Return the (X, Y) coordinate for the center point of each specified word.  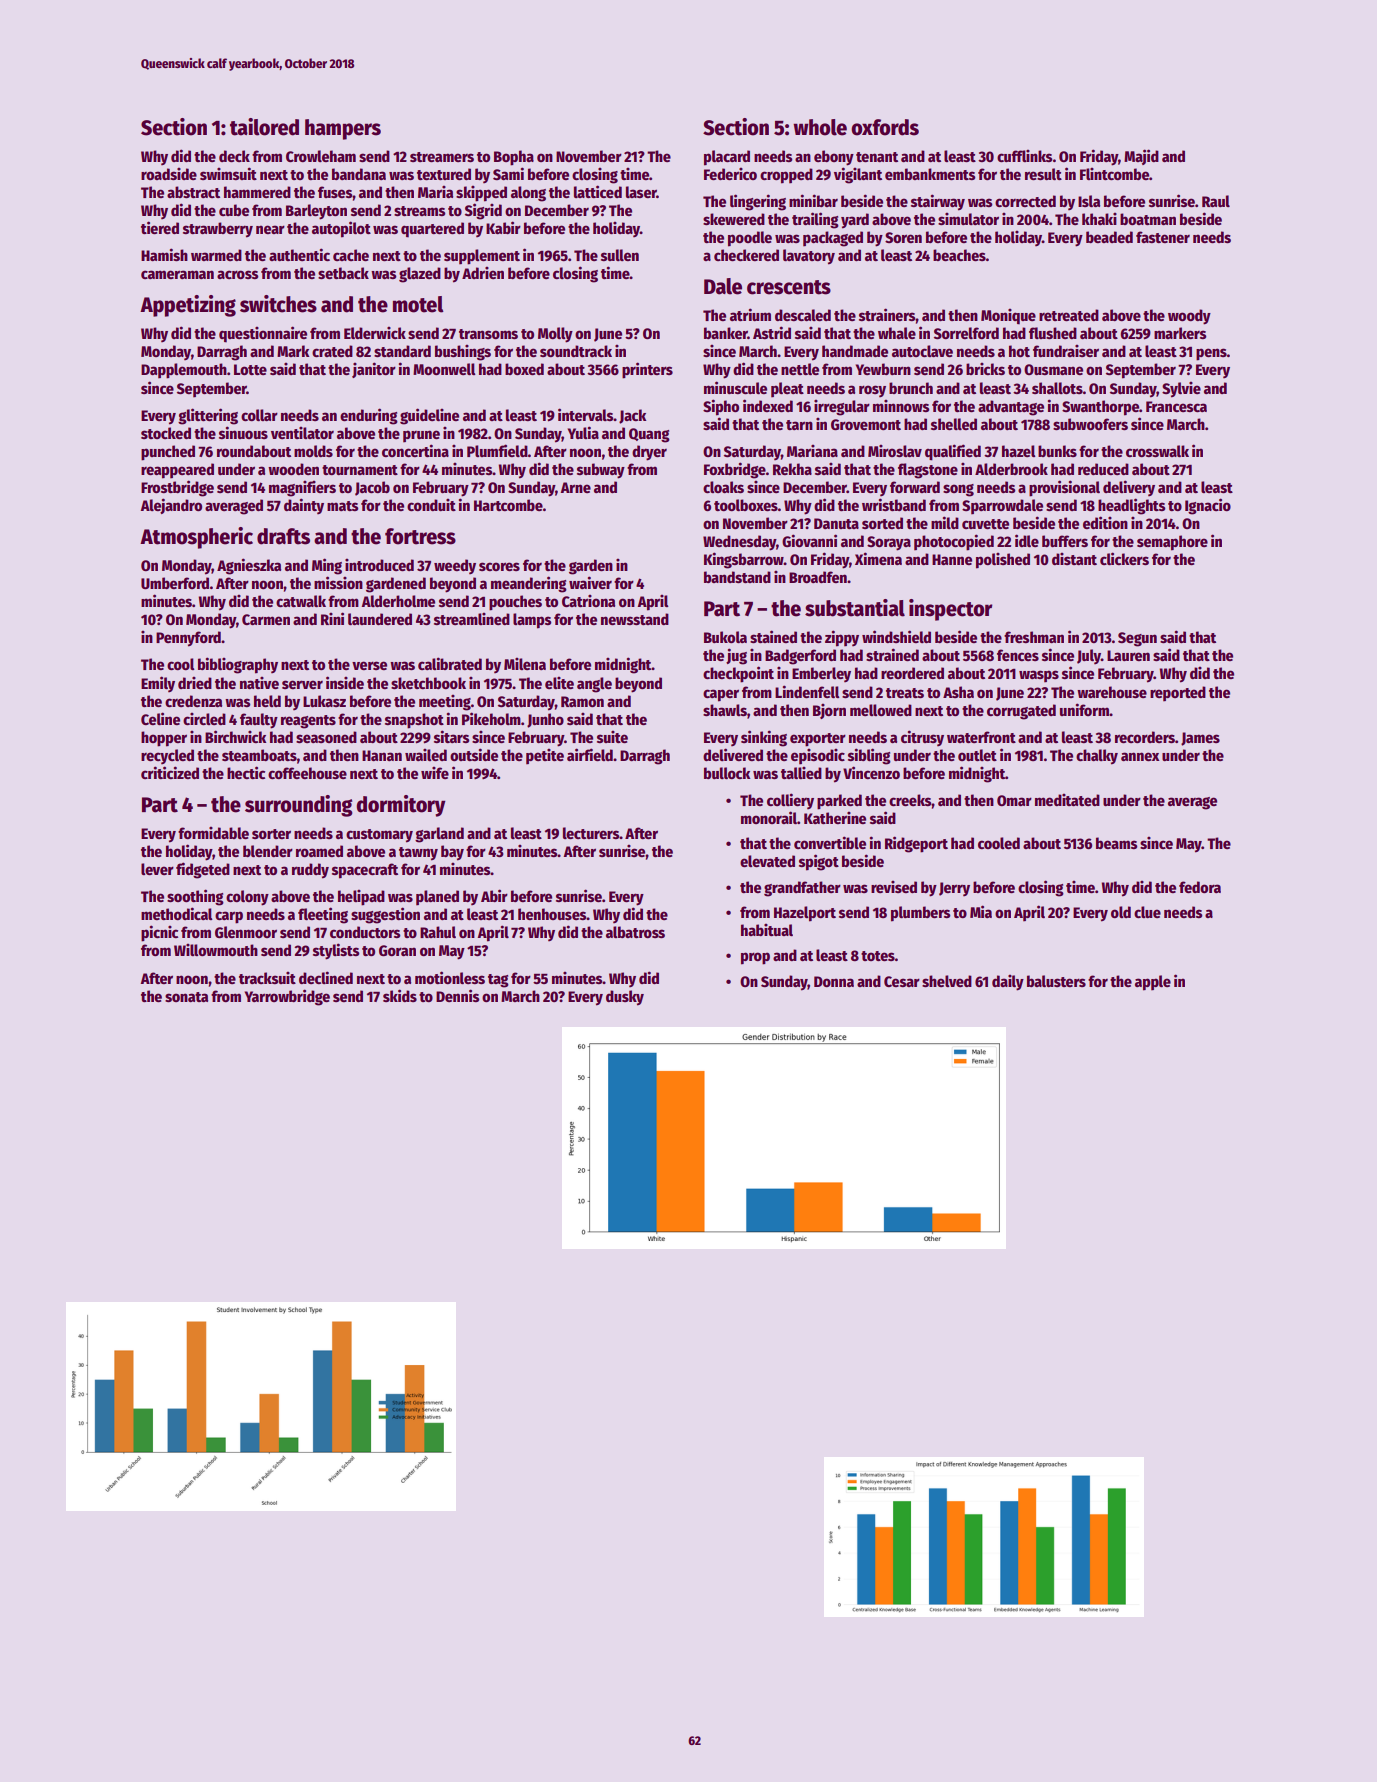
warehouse (1112, 692)
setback (343, 273)
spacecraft (365, 871)
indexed (768, 405)
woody (1189, 317)
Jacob (372, 488)
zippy (842, 638)
